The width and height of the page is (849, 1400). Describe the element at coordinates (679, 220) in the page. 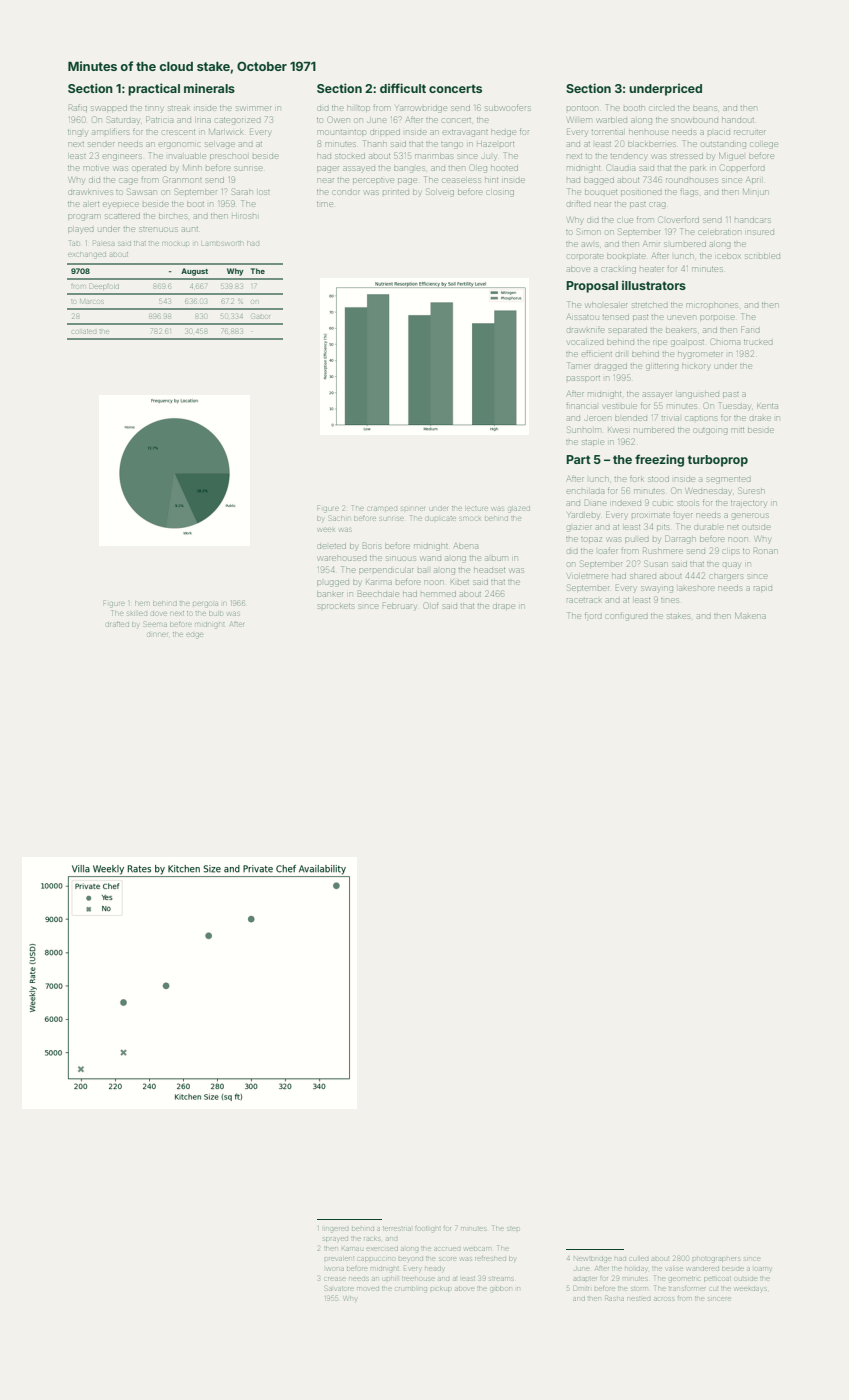

I see `Cloverford` at that location.
